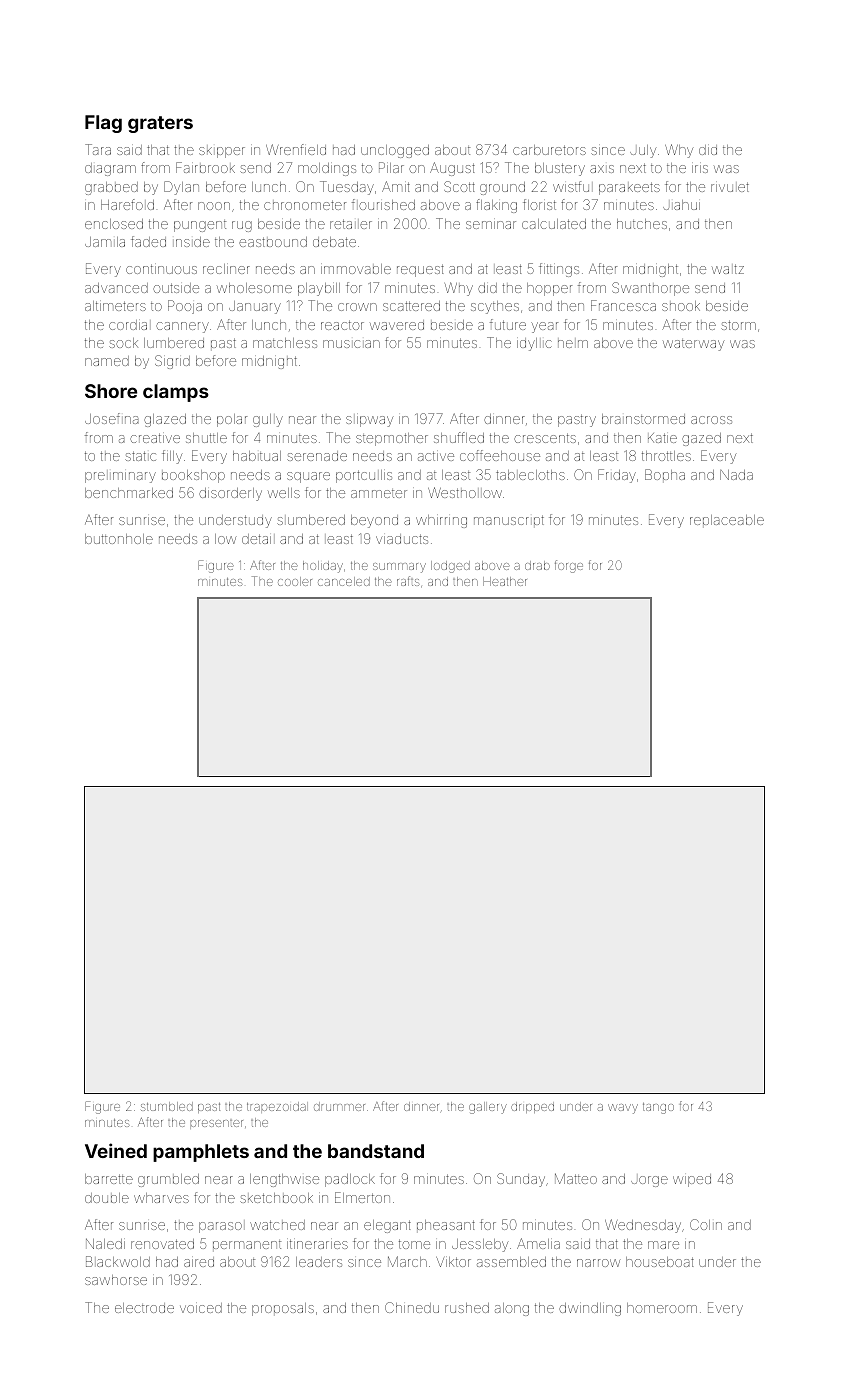 The image size is (849, 1400). What do you see at coordinates (623, 1109) in the page?
I see `wavy` at bounding box center [623, 1109].
